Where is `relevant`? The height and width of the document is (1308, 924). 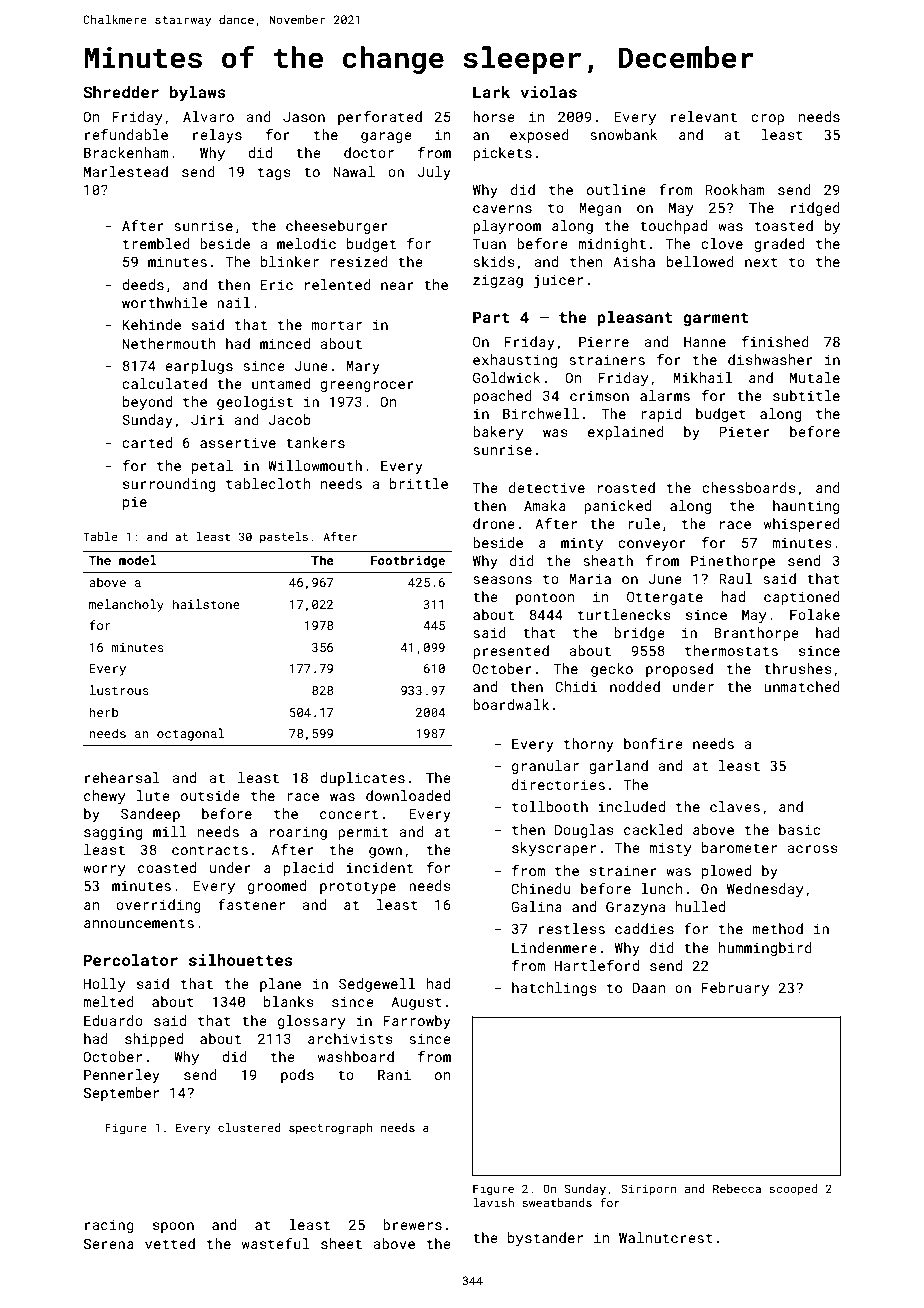
relevant is located at coordinates (704, 116).
